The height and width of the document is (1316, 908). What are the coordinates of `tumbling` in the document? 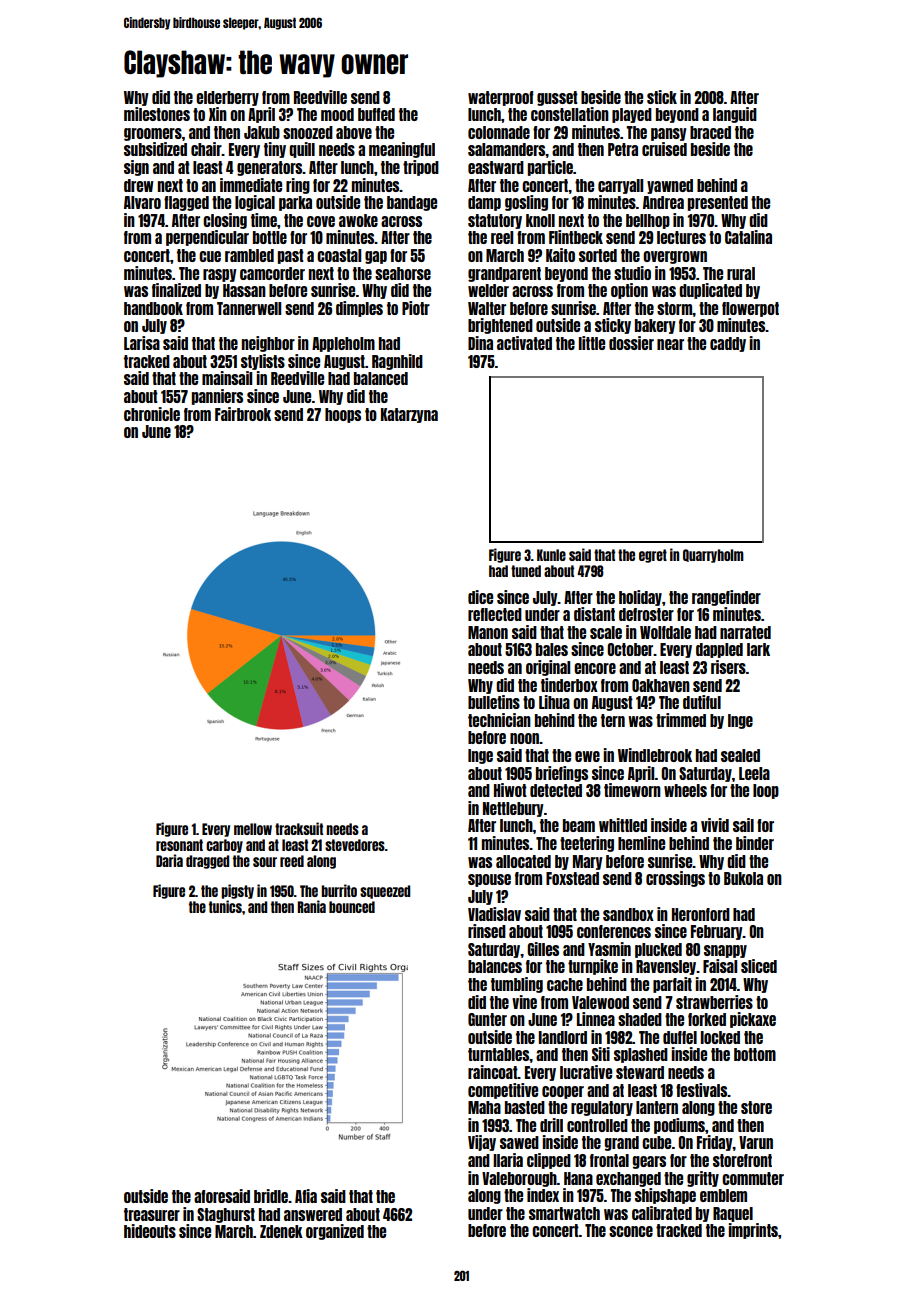 It's located at (517, 985).
